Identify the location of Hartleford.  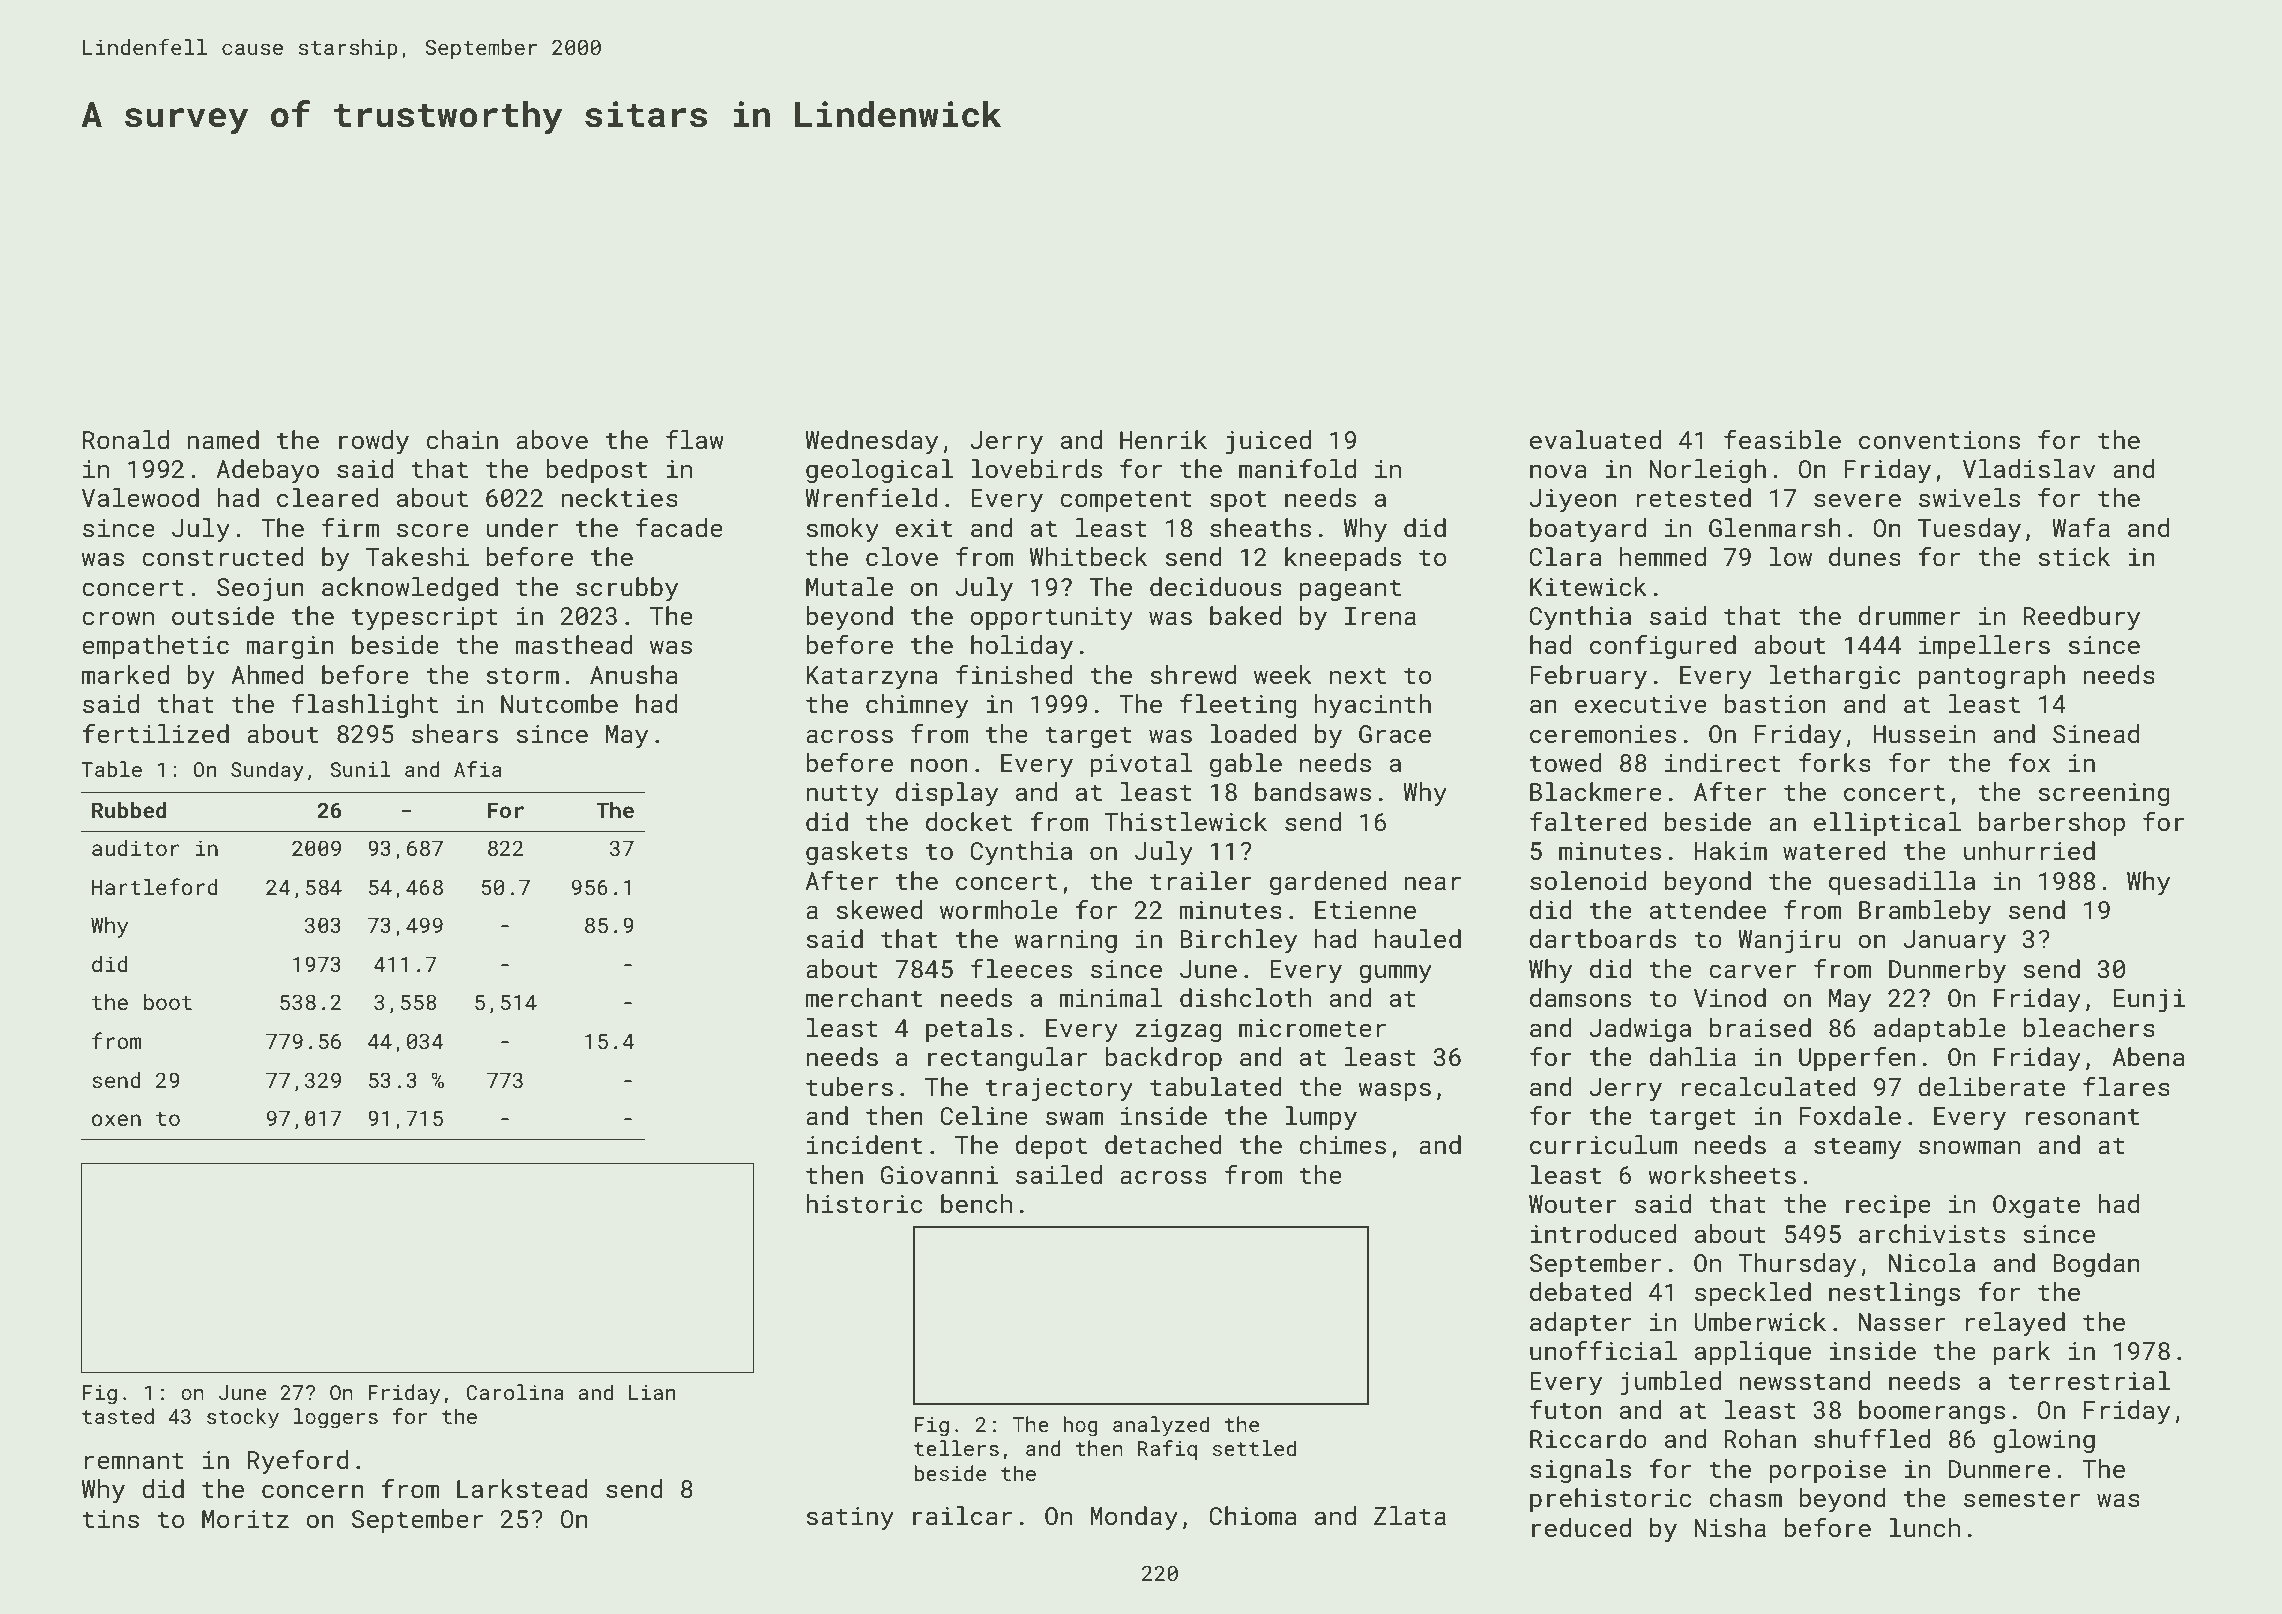
(155, 886).
